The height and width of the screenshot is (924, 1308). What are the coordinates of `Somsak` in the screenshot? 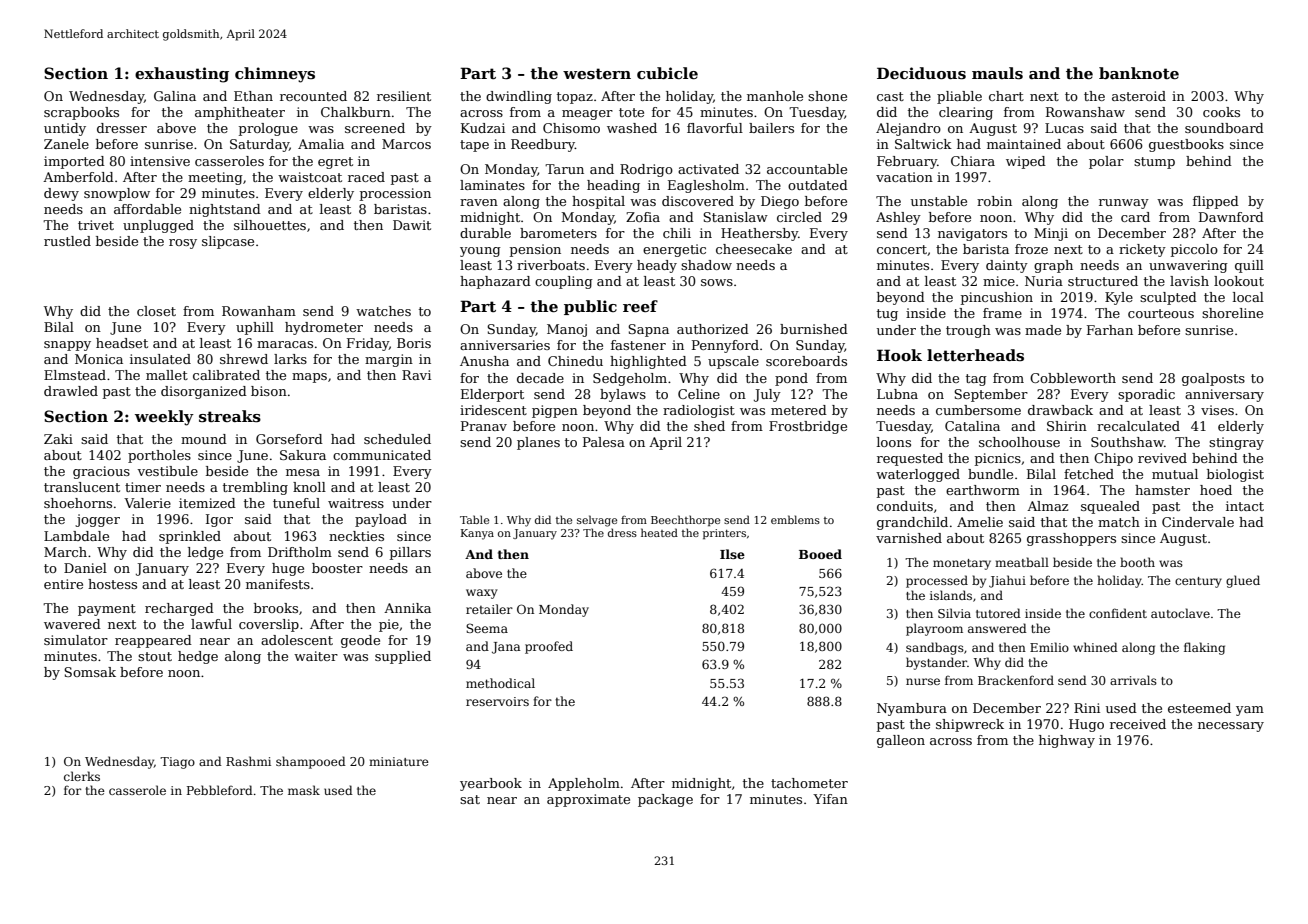 It's located at (90, 672).
